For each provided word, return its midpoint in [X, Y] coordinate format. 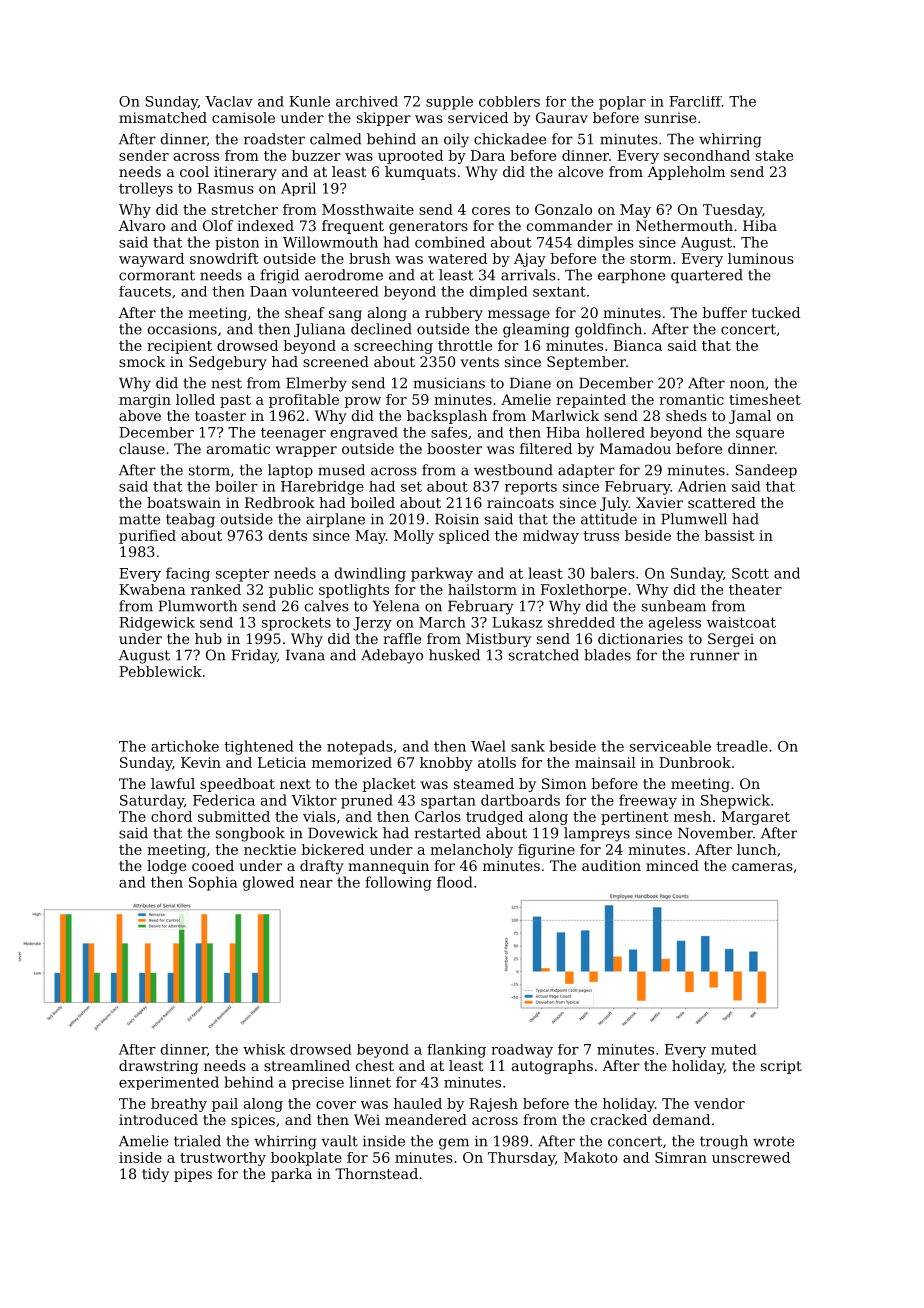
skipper [384, 119]
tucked [776, 312]
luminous [761, 258]
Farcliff [695, 101]
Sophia [213, 883]
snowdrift [224, 258]
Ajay [530, 260]
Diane [530, 383]
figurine [546, 851]
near [316, 884]
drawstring [158, 1067]
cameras [762, 867]
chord [171, 816]
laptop [290, 471]
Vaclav [229, 101]
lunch [757, 849]
